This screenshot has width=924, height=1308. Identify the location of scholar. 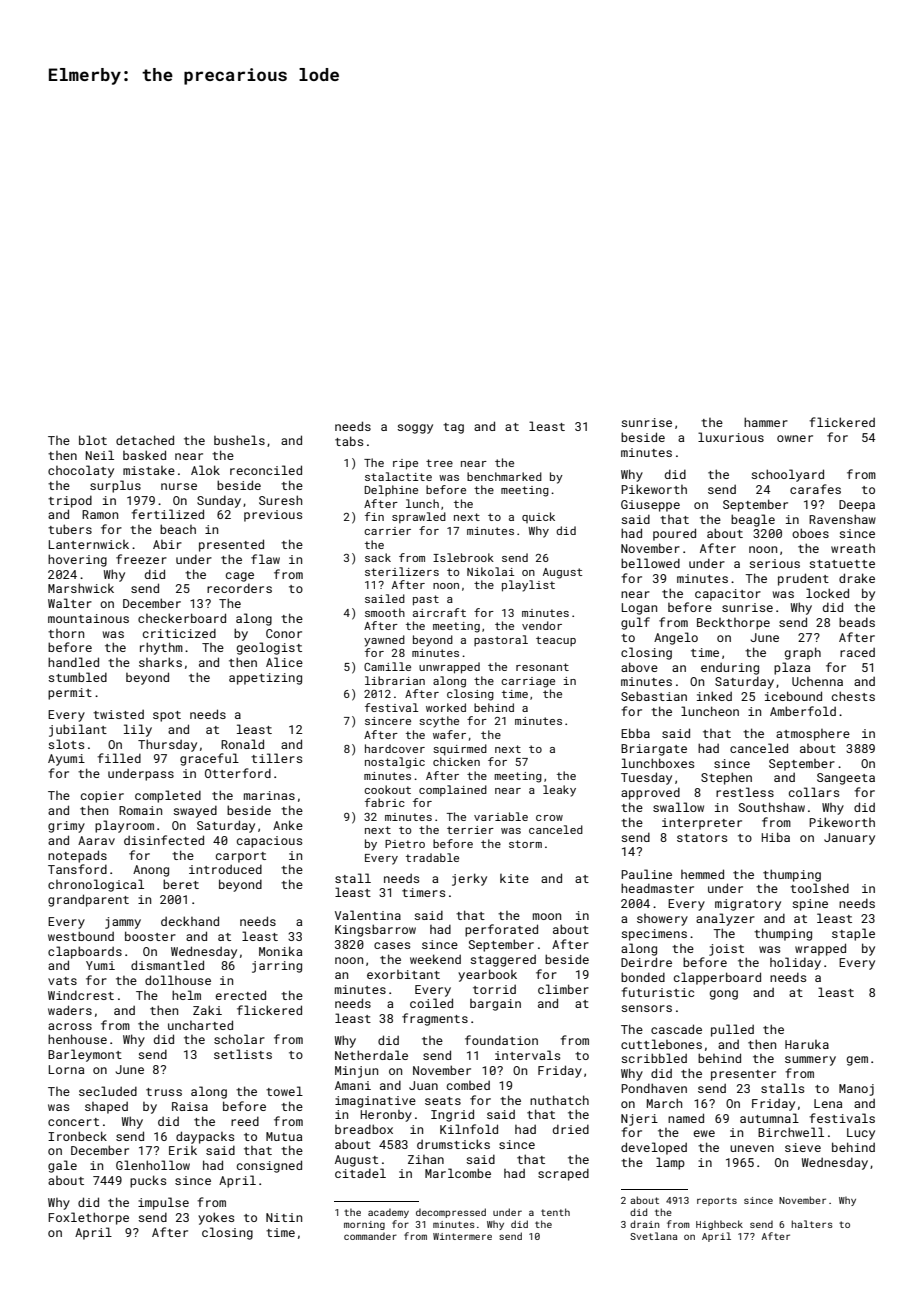
(239, 1039).
